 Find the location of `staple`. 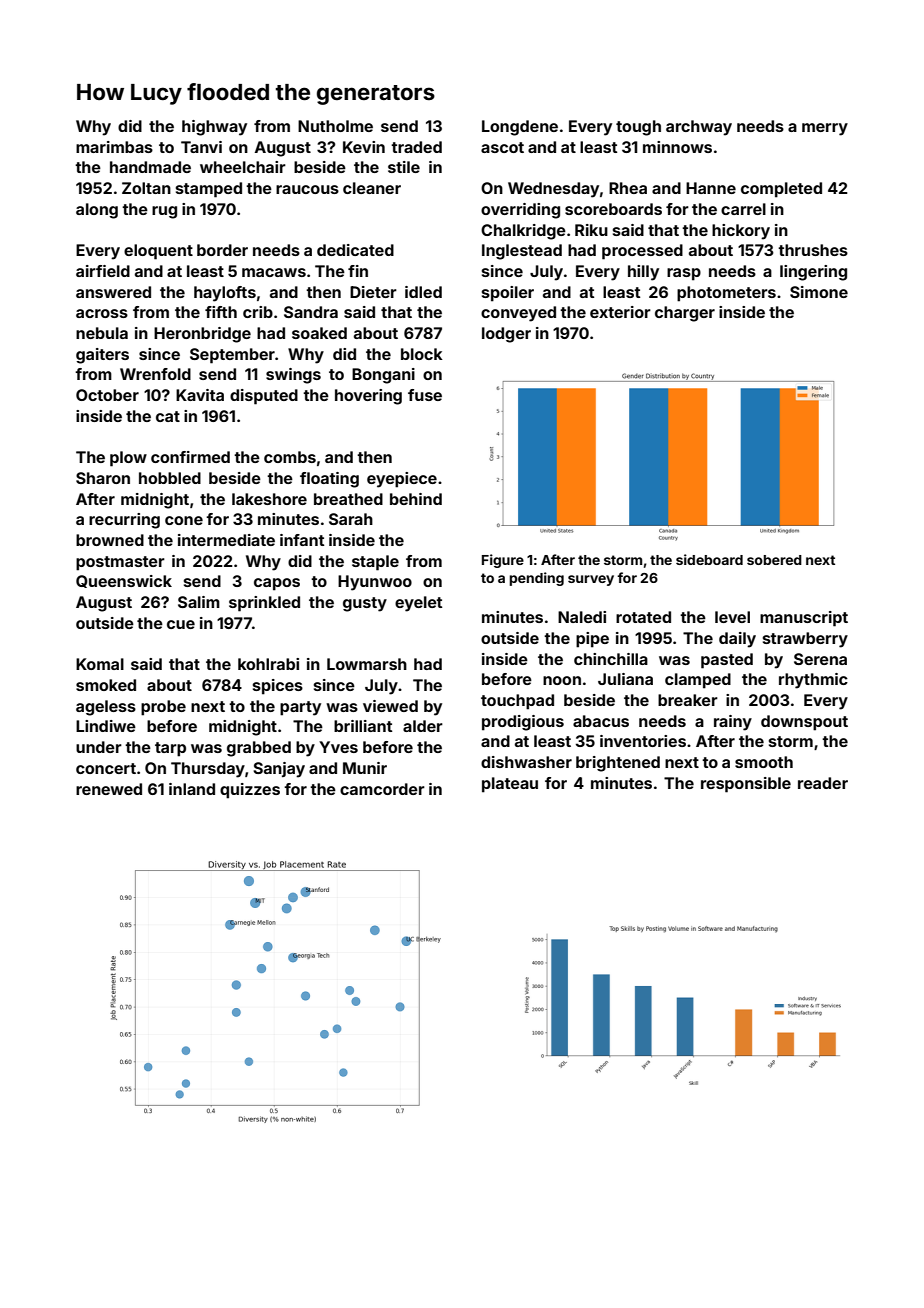

staple is located at coordinates (375, 563).
